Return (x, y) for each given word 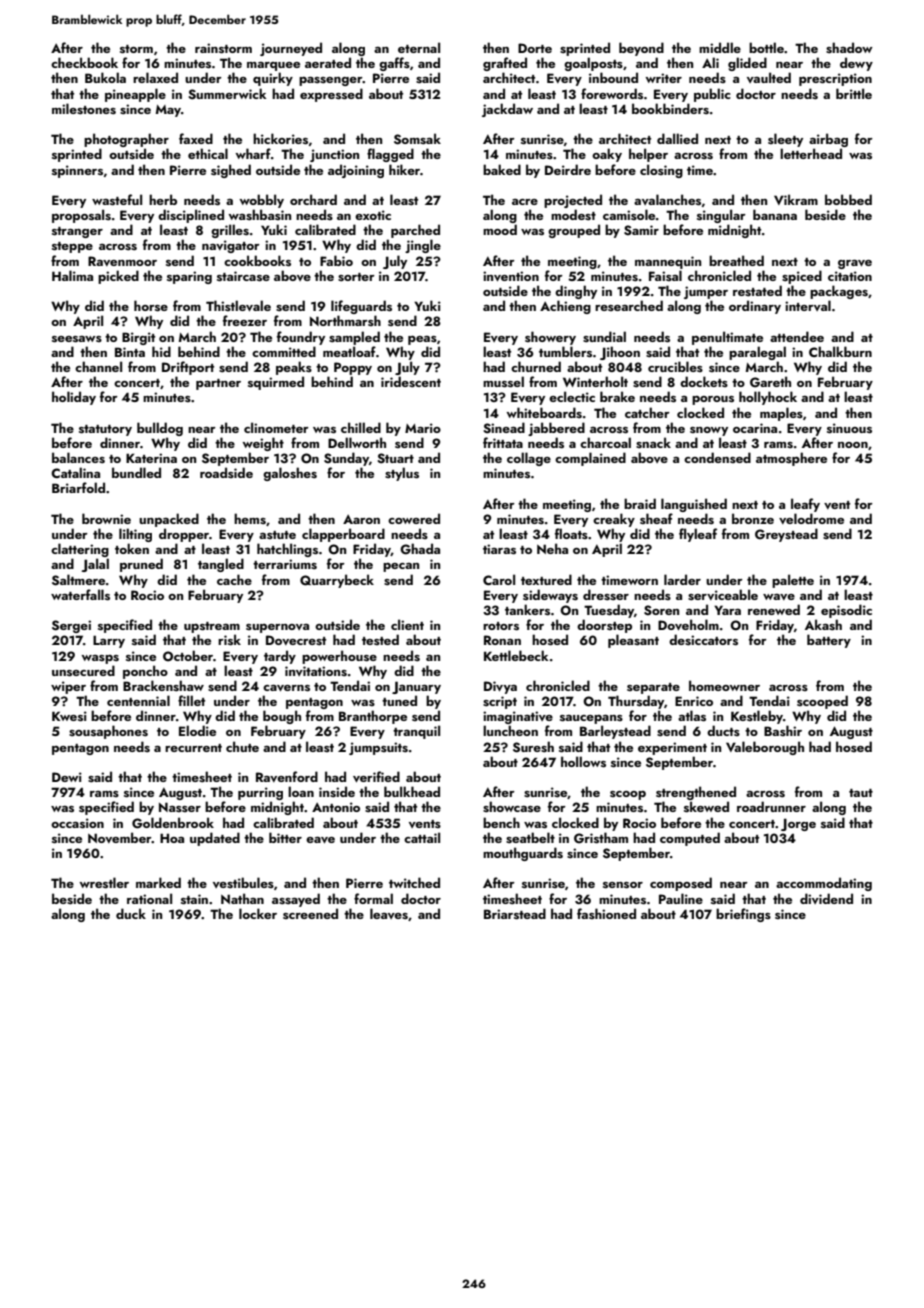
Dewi (67, 777)
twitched (414, 882)
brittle (854, 93)
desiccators (703, 640)
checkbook (84, 62)
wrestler (104, 883)
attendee (797, 336)
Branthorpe (373, 717)
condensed (717, 457)
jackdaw (507, 110)
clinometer (276, 427)
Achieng (565, 307)
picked (118, 277)
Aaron (361, 519)
